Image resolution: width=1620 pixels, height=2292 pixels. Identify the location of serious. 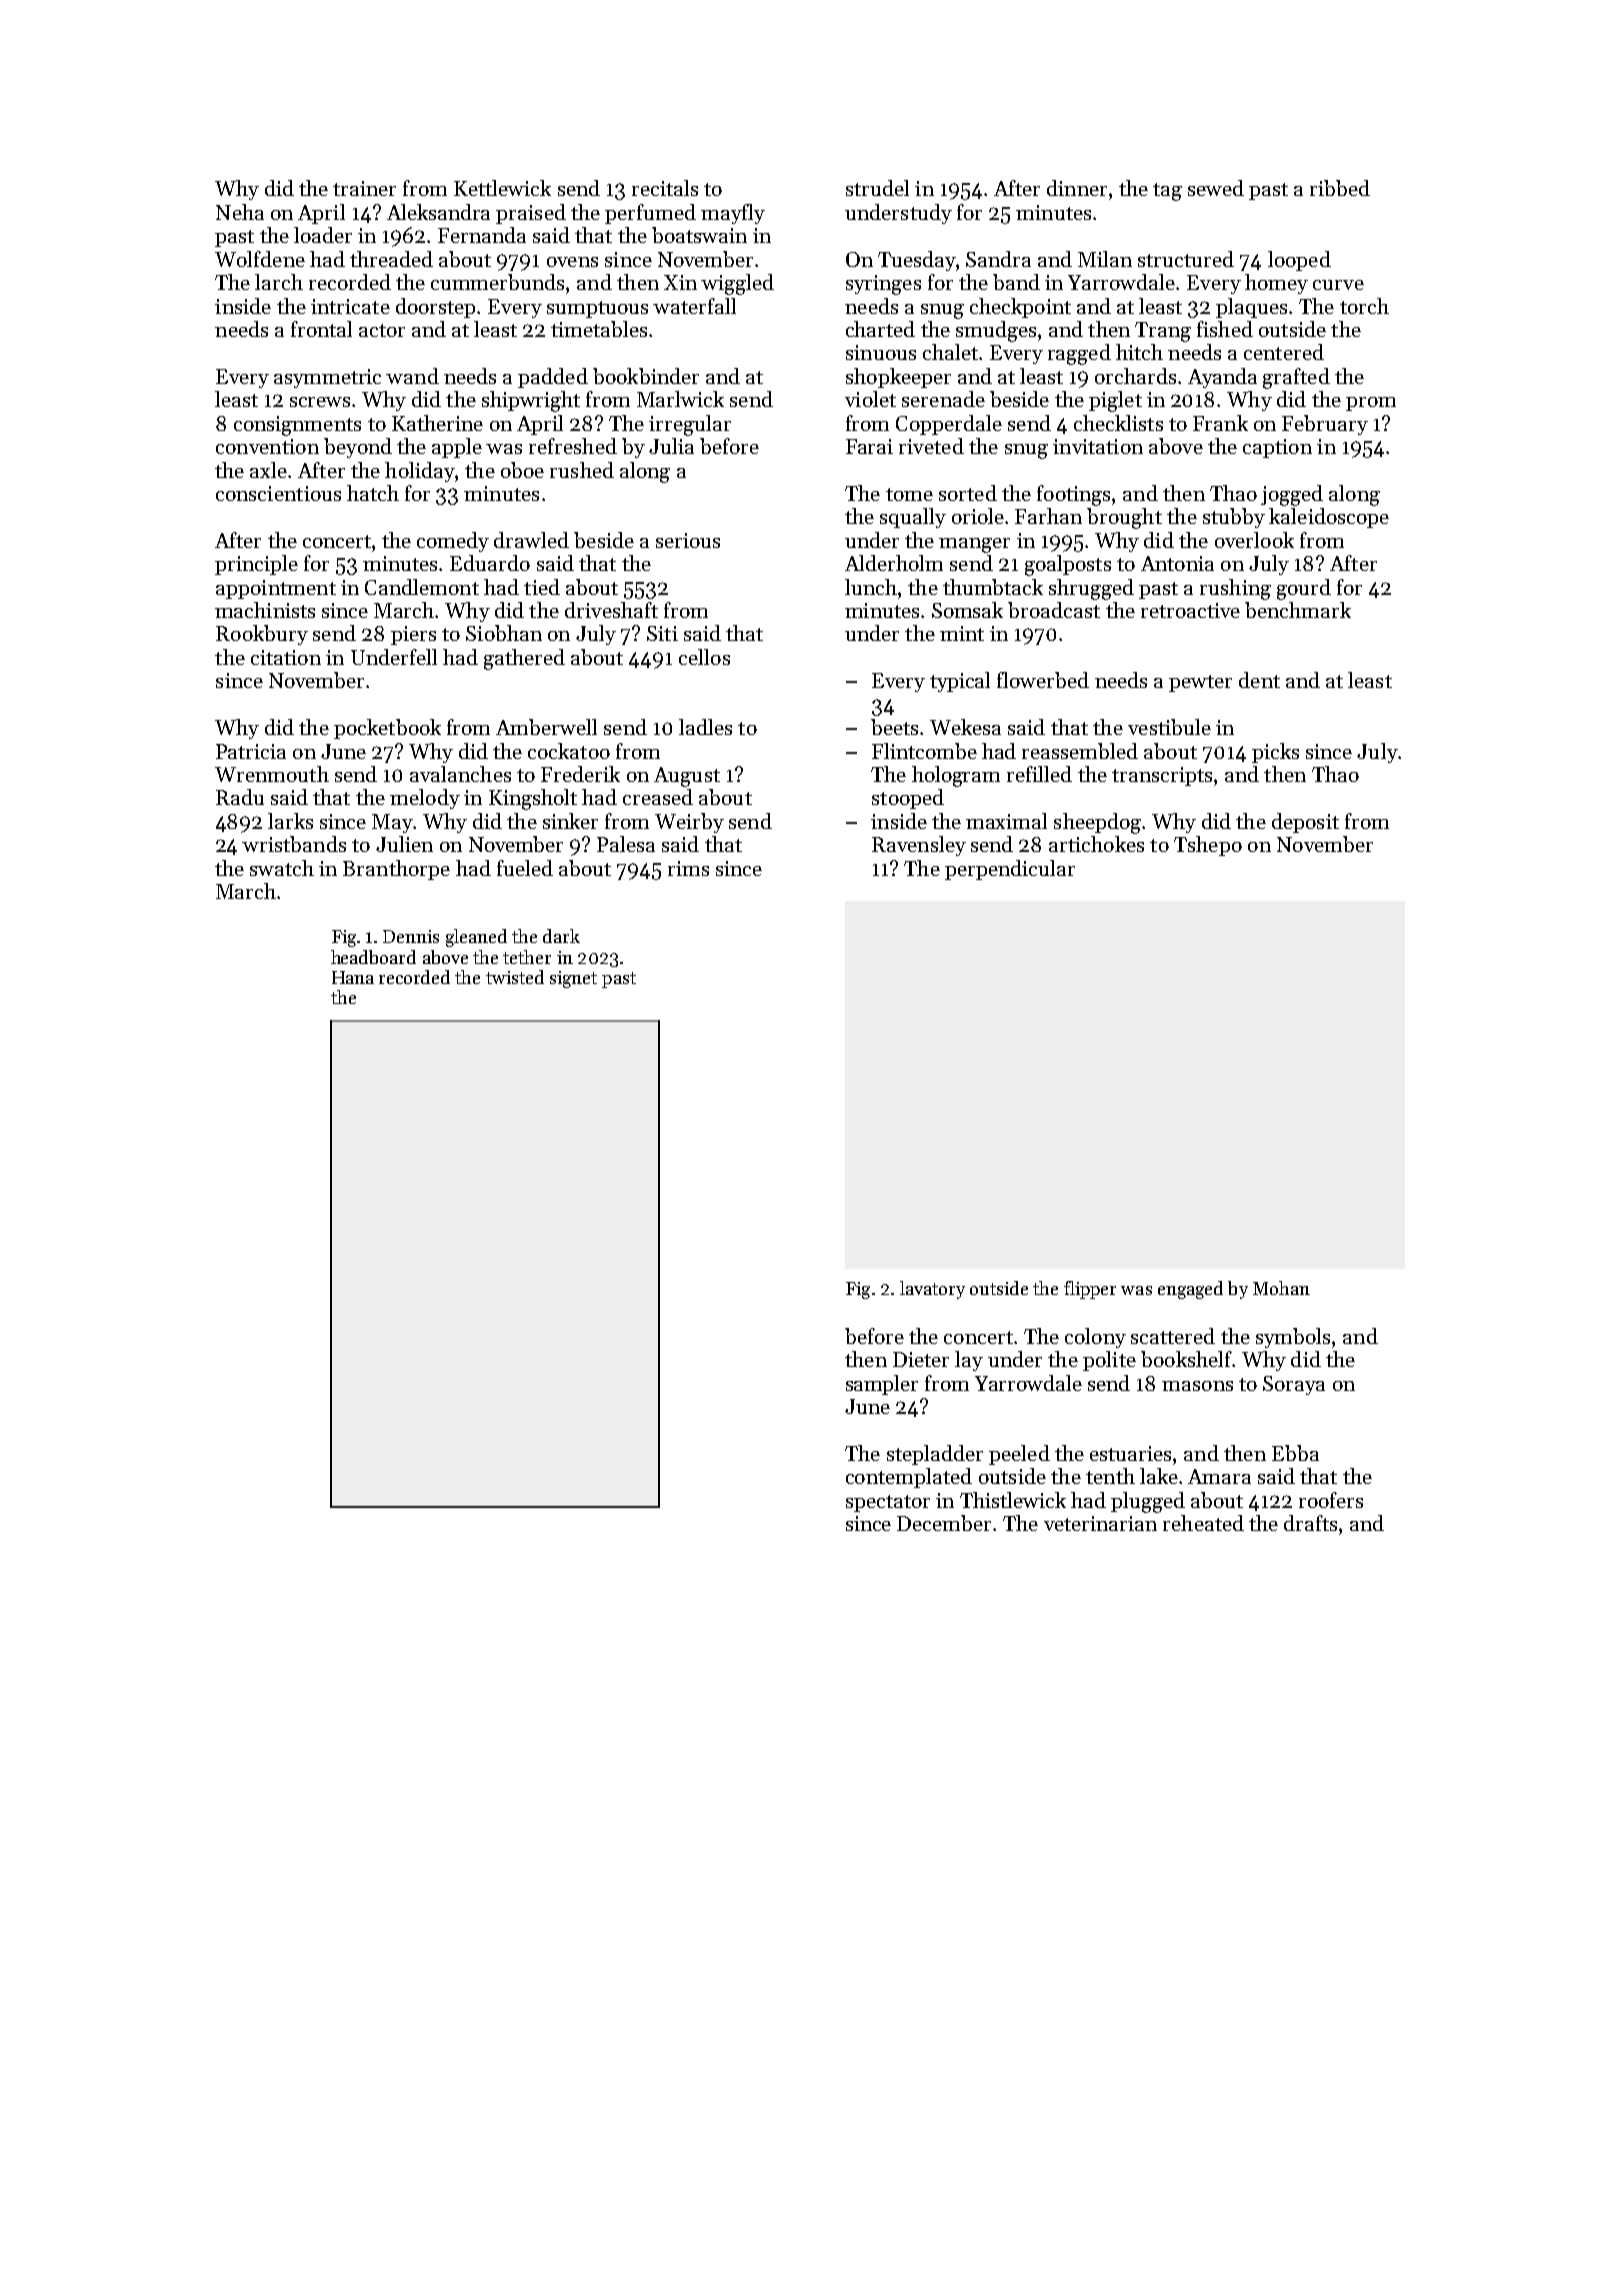
(688, 540).
